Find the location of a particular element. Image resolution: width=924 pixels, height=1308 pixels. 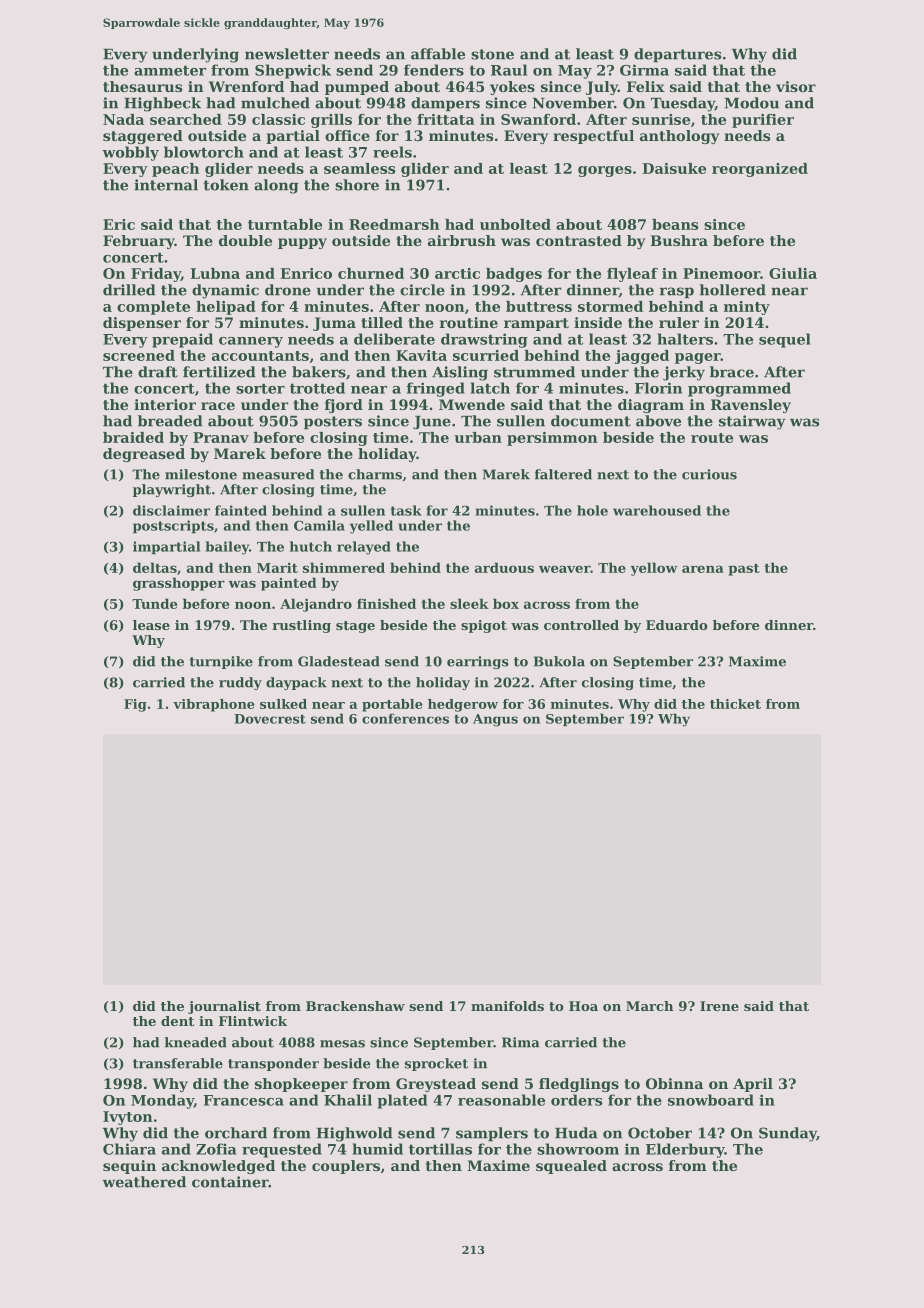

visor is located at coordinates (796, 86).
